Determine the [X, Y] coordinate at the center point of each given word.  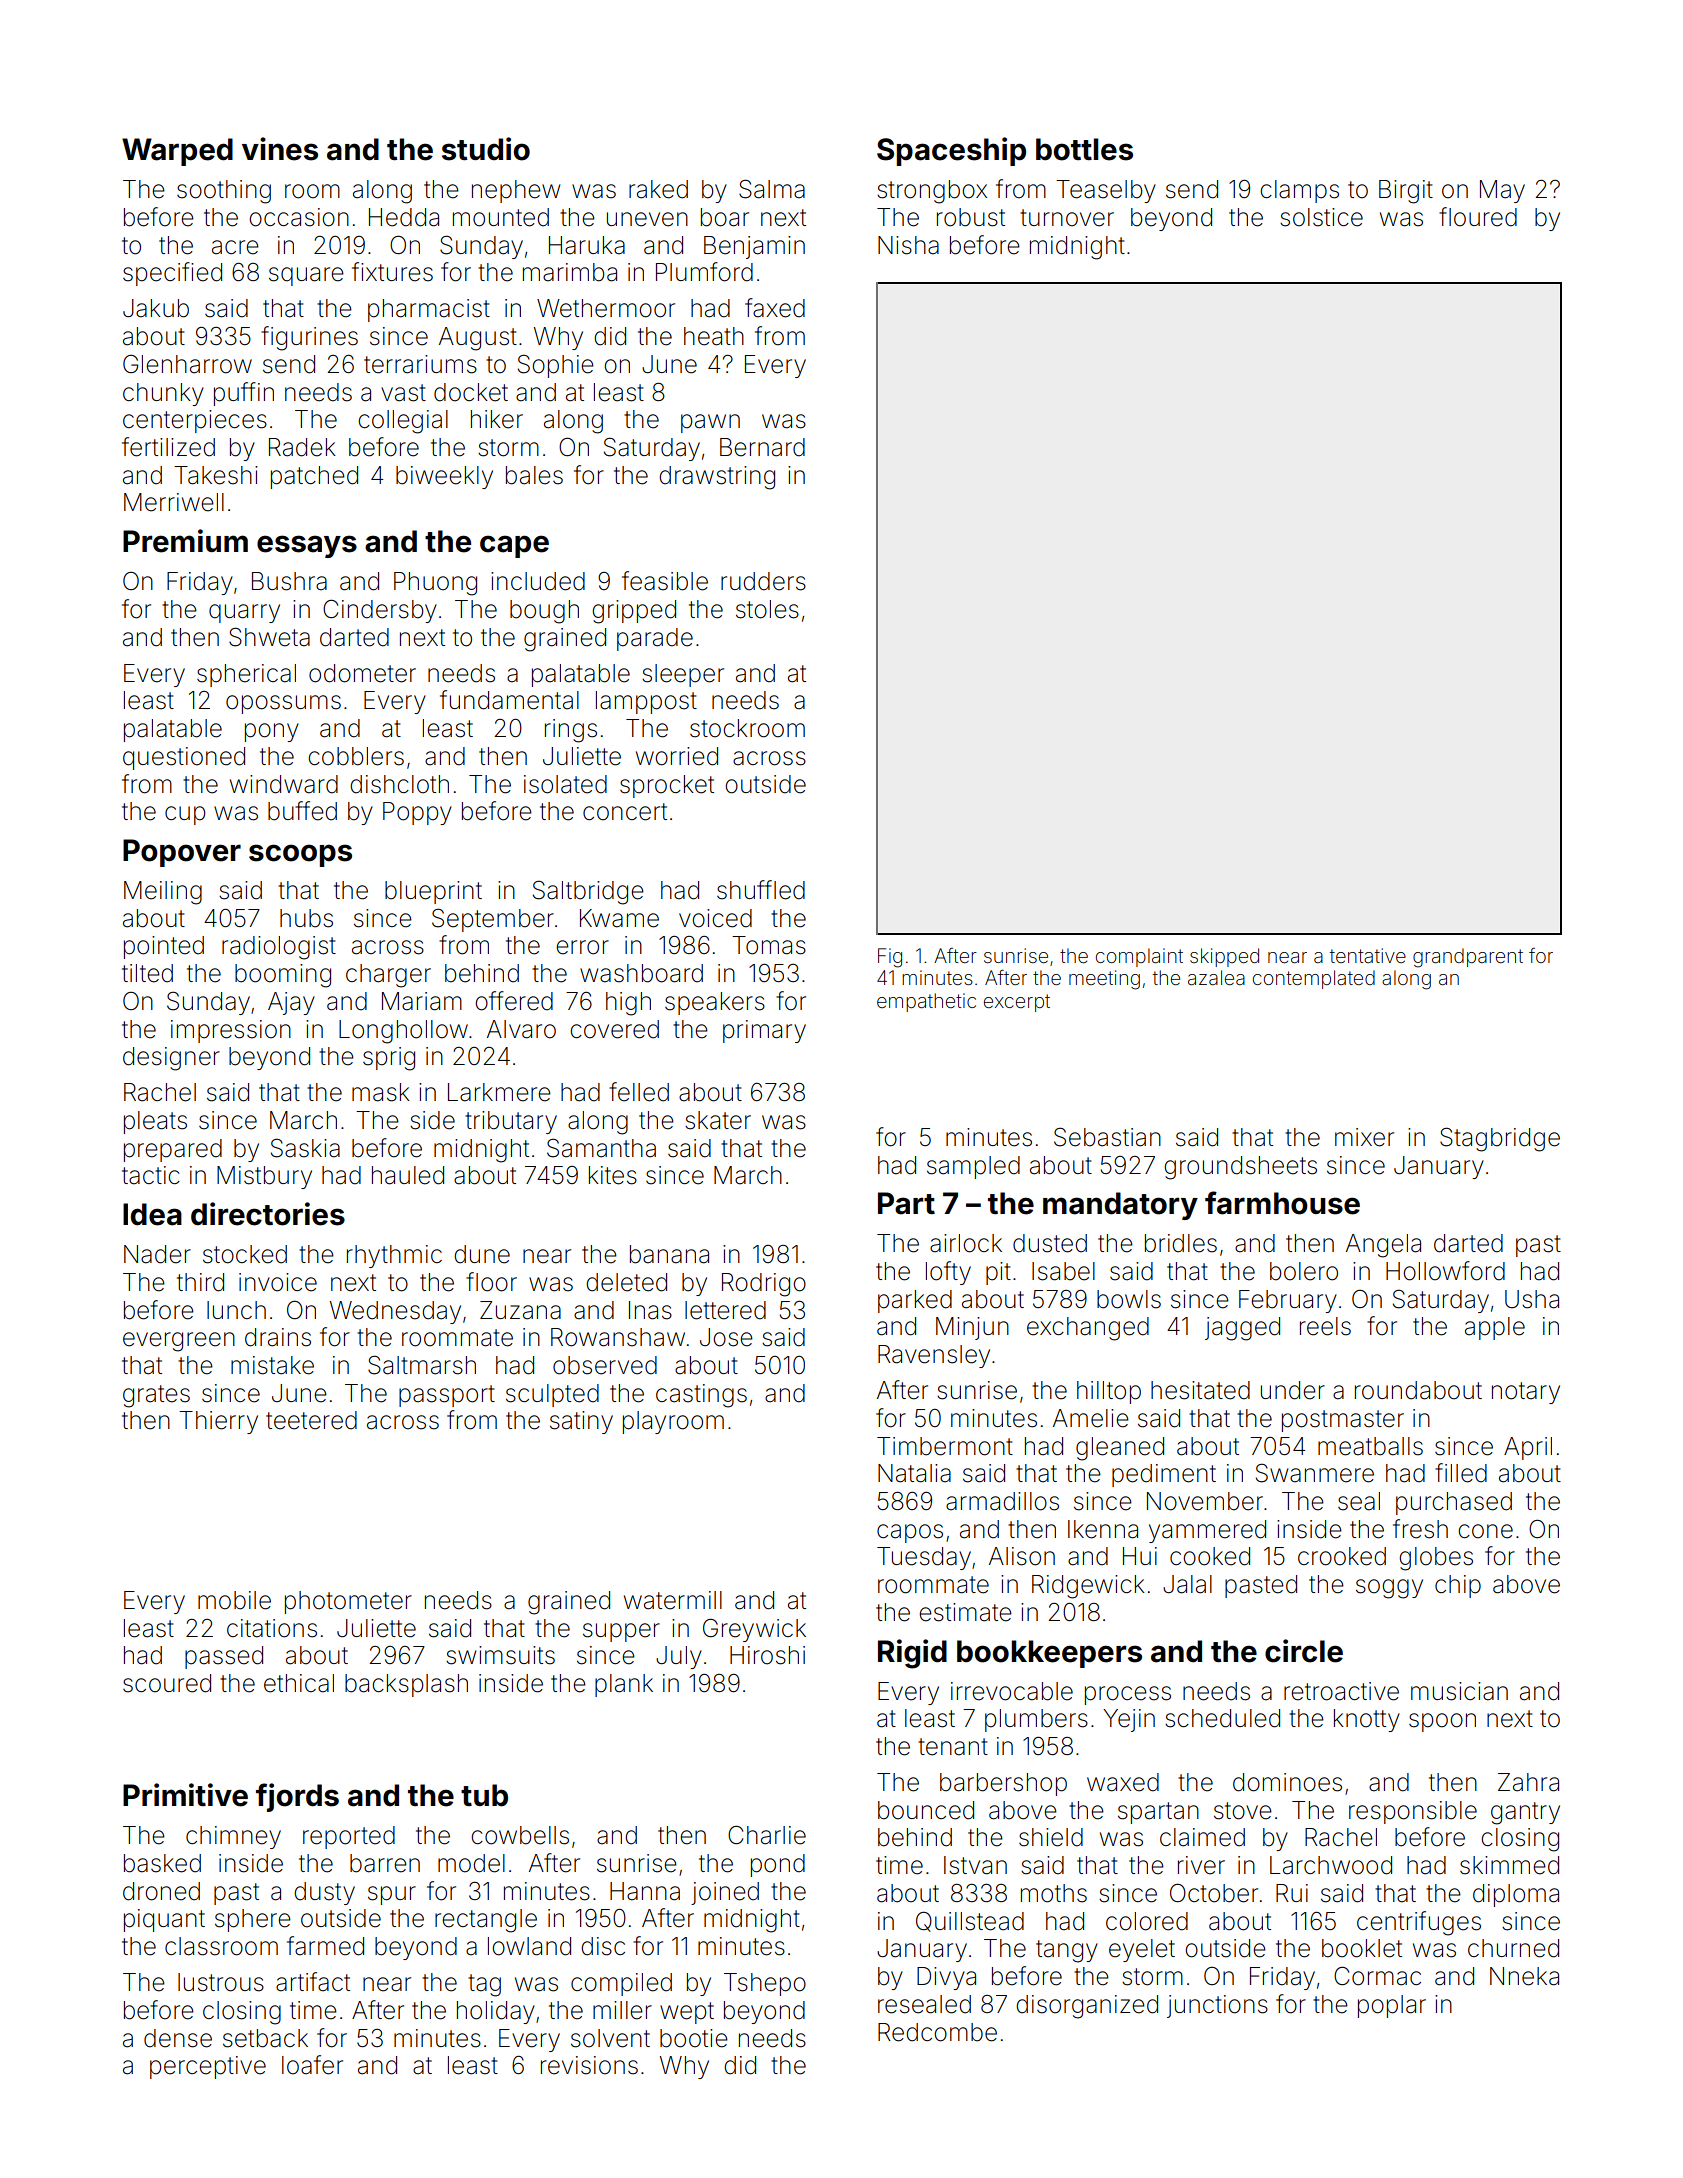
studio [486, 149]
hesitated [1200, 1390]
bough [544, 612]
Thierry [218, 1422]
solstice [1321, 217]
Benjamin [754, 247]
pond [778, 1865]
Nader [157, 1254]
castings [701, 1396]
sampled [973, 1167]
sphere [253, 1920]
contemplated [1314, 979]
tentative [1368, 955]
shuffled [761, 890]
